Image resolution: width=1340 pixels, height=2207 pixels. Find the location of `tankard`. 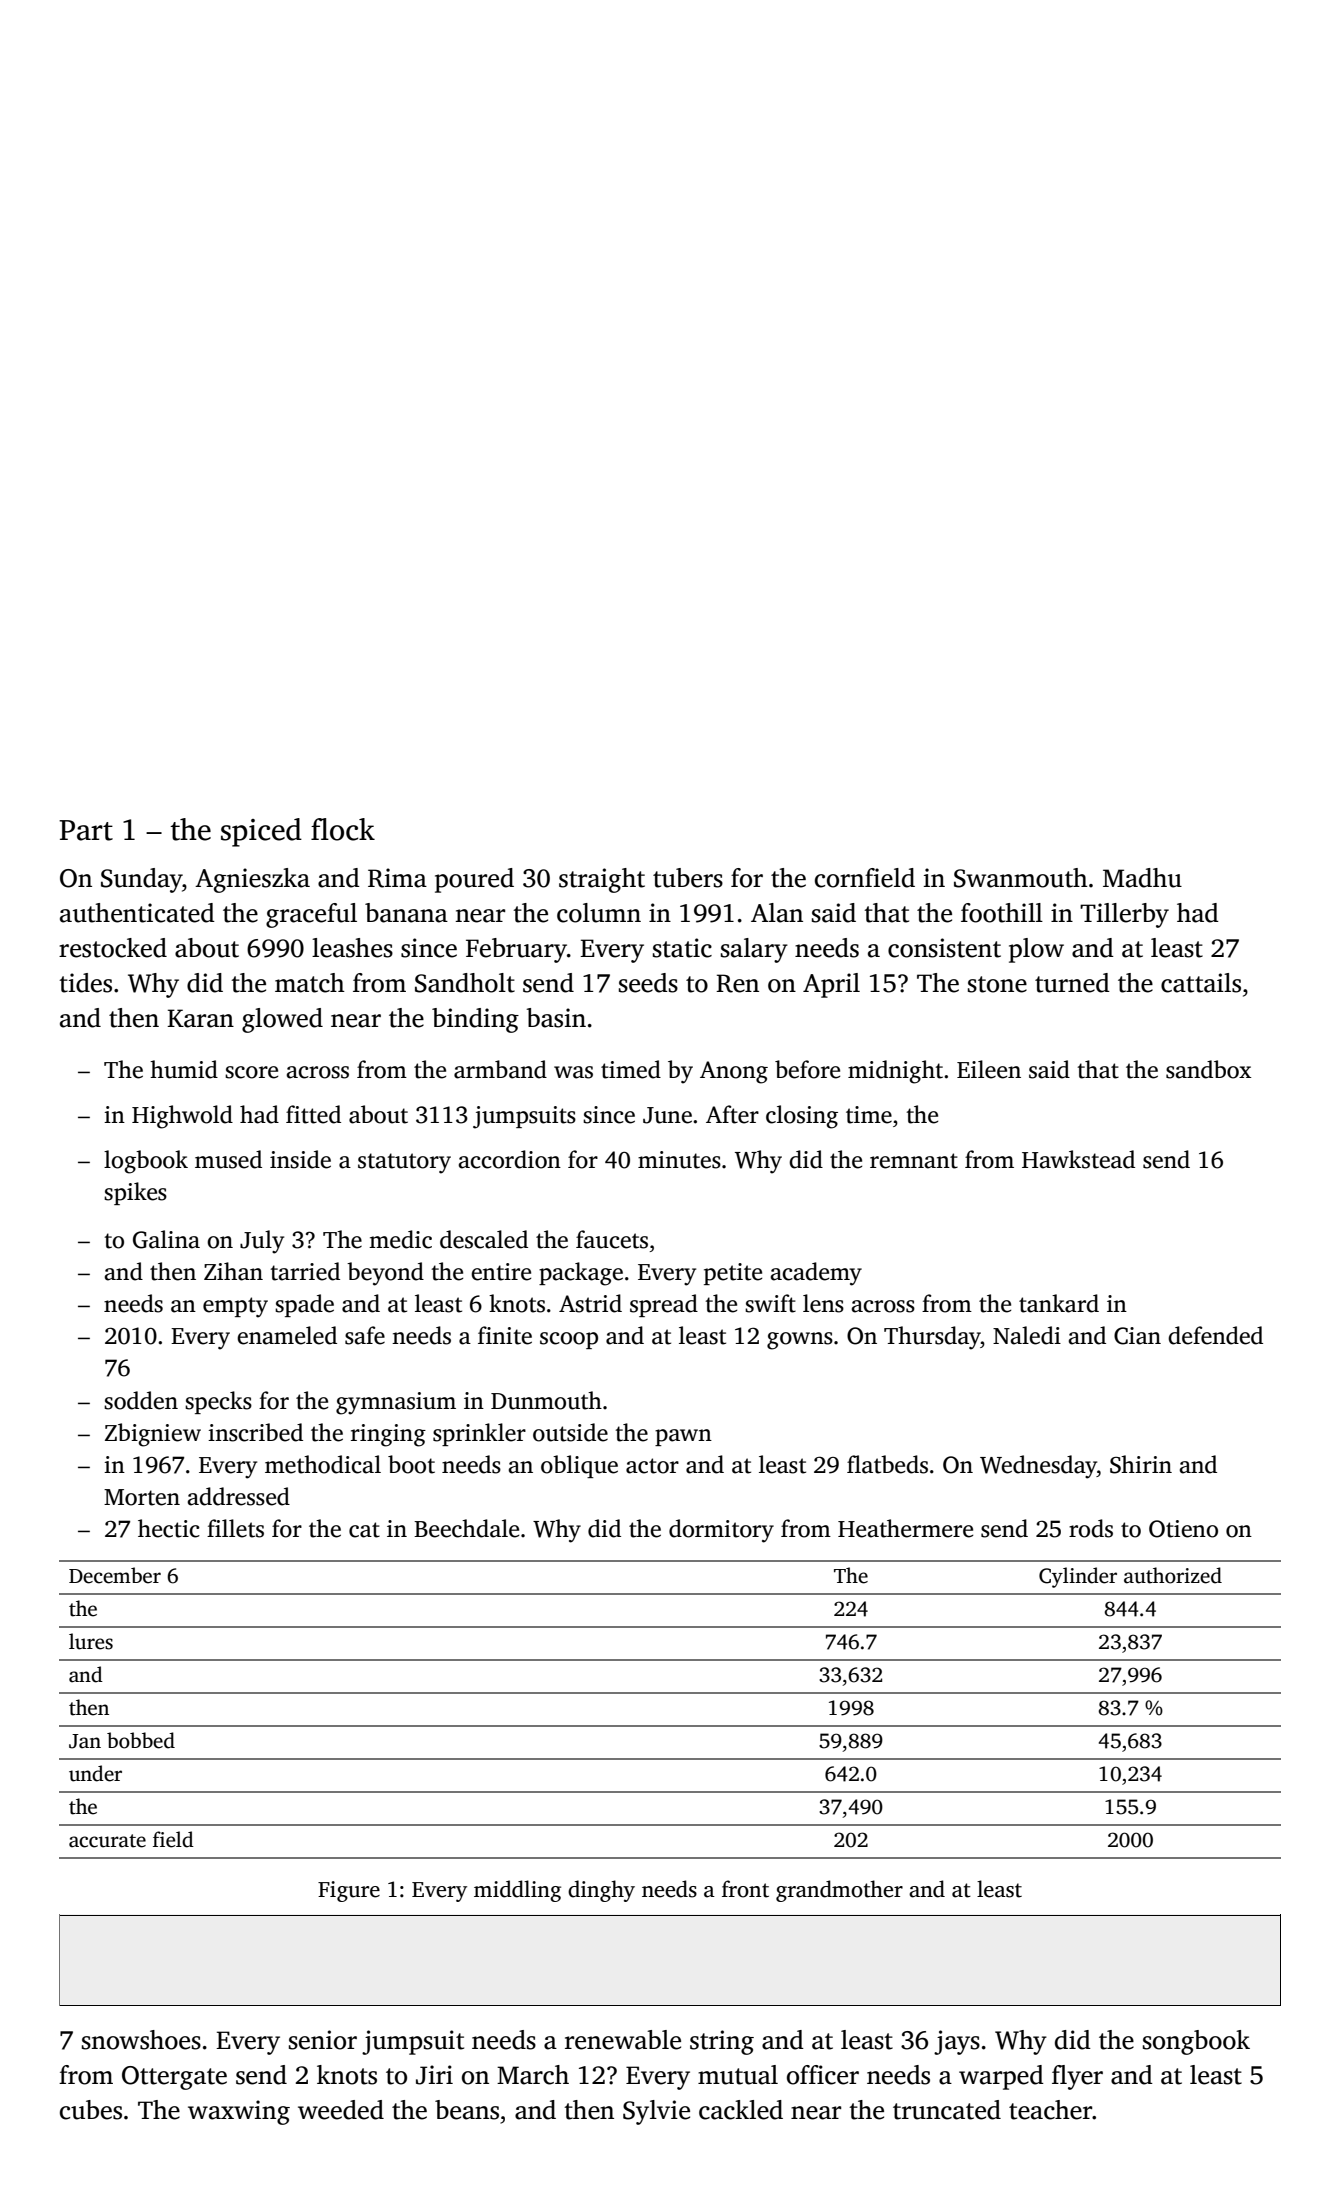

tankard is located at coordinates (1059, 1303).
